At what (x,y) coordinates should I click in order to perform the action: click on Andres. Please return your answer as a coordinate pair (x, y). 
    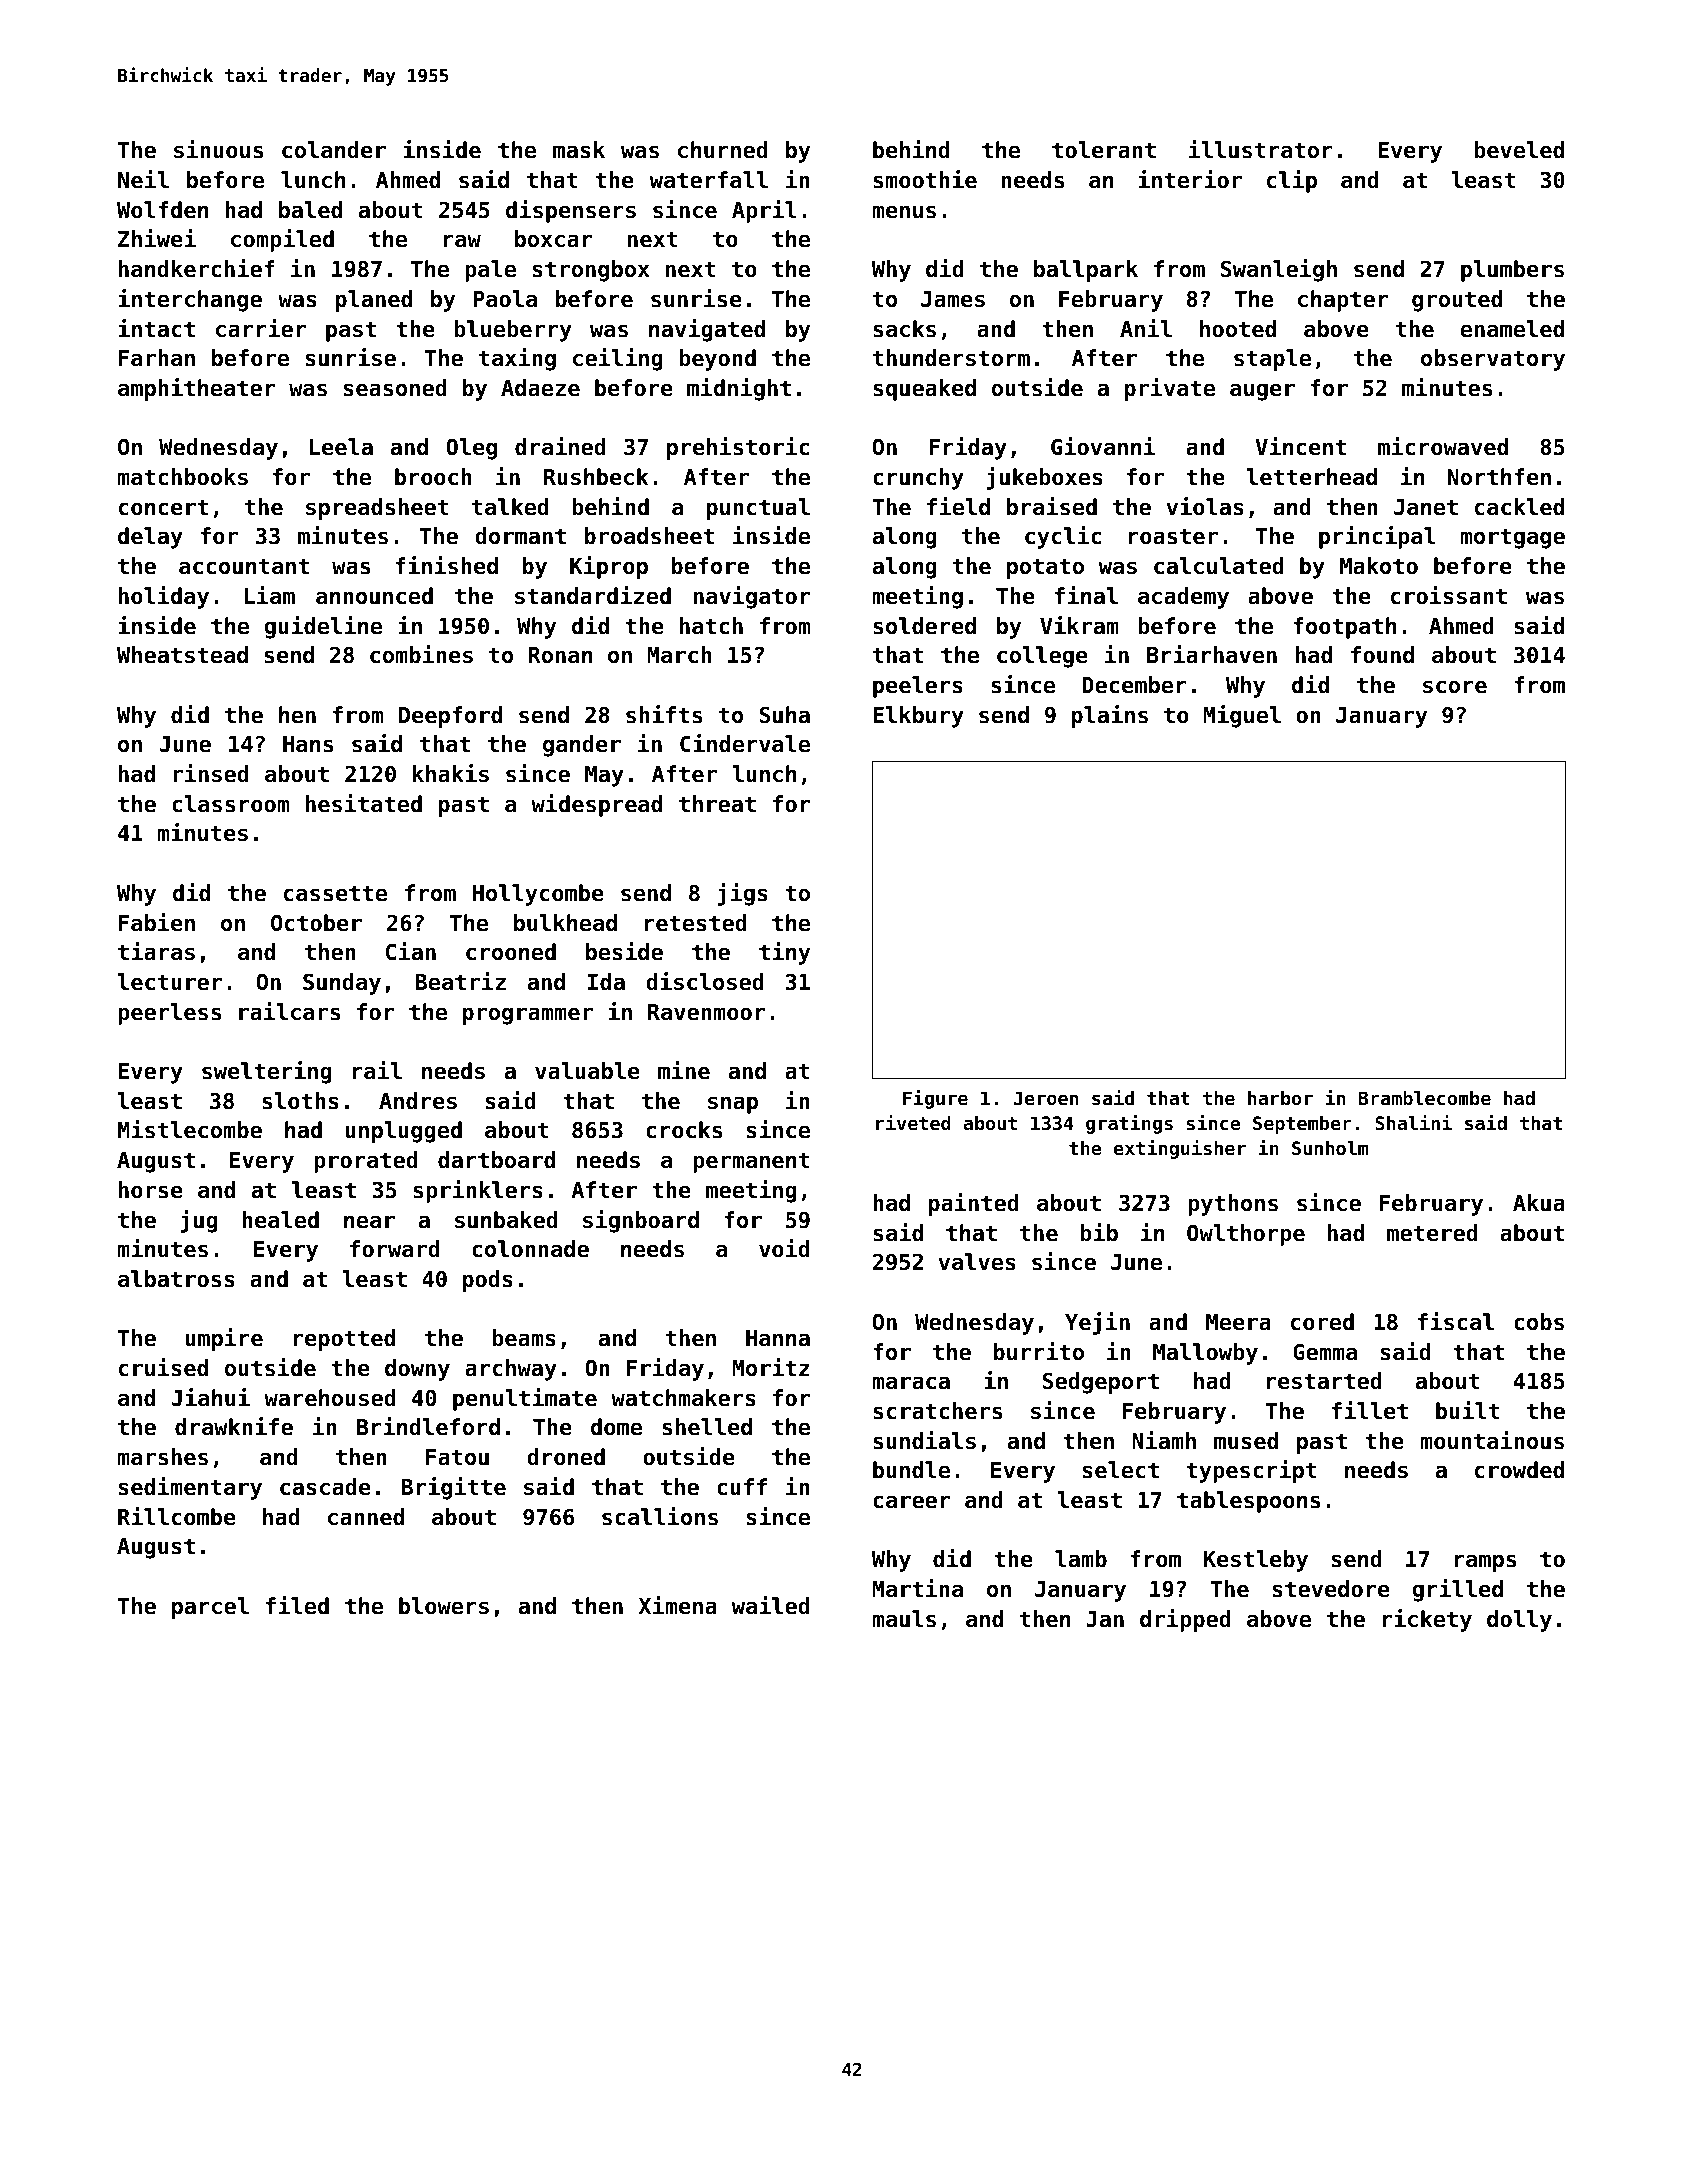
    Looking at the image, I should click on (418, 1101).
